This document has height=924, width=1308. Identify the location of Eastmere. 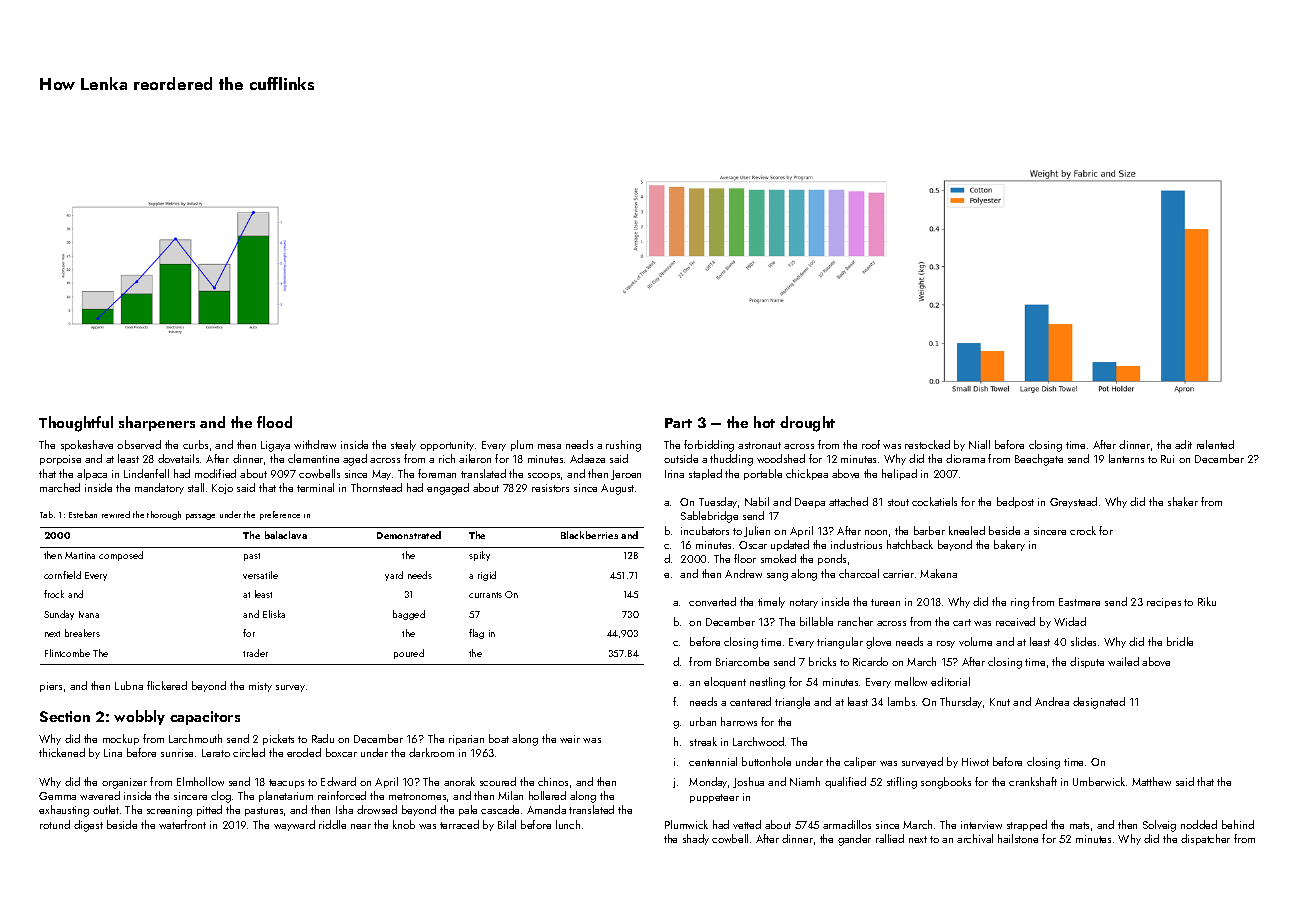
(1079, 602).
